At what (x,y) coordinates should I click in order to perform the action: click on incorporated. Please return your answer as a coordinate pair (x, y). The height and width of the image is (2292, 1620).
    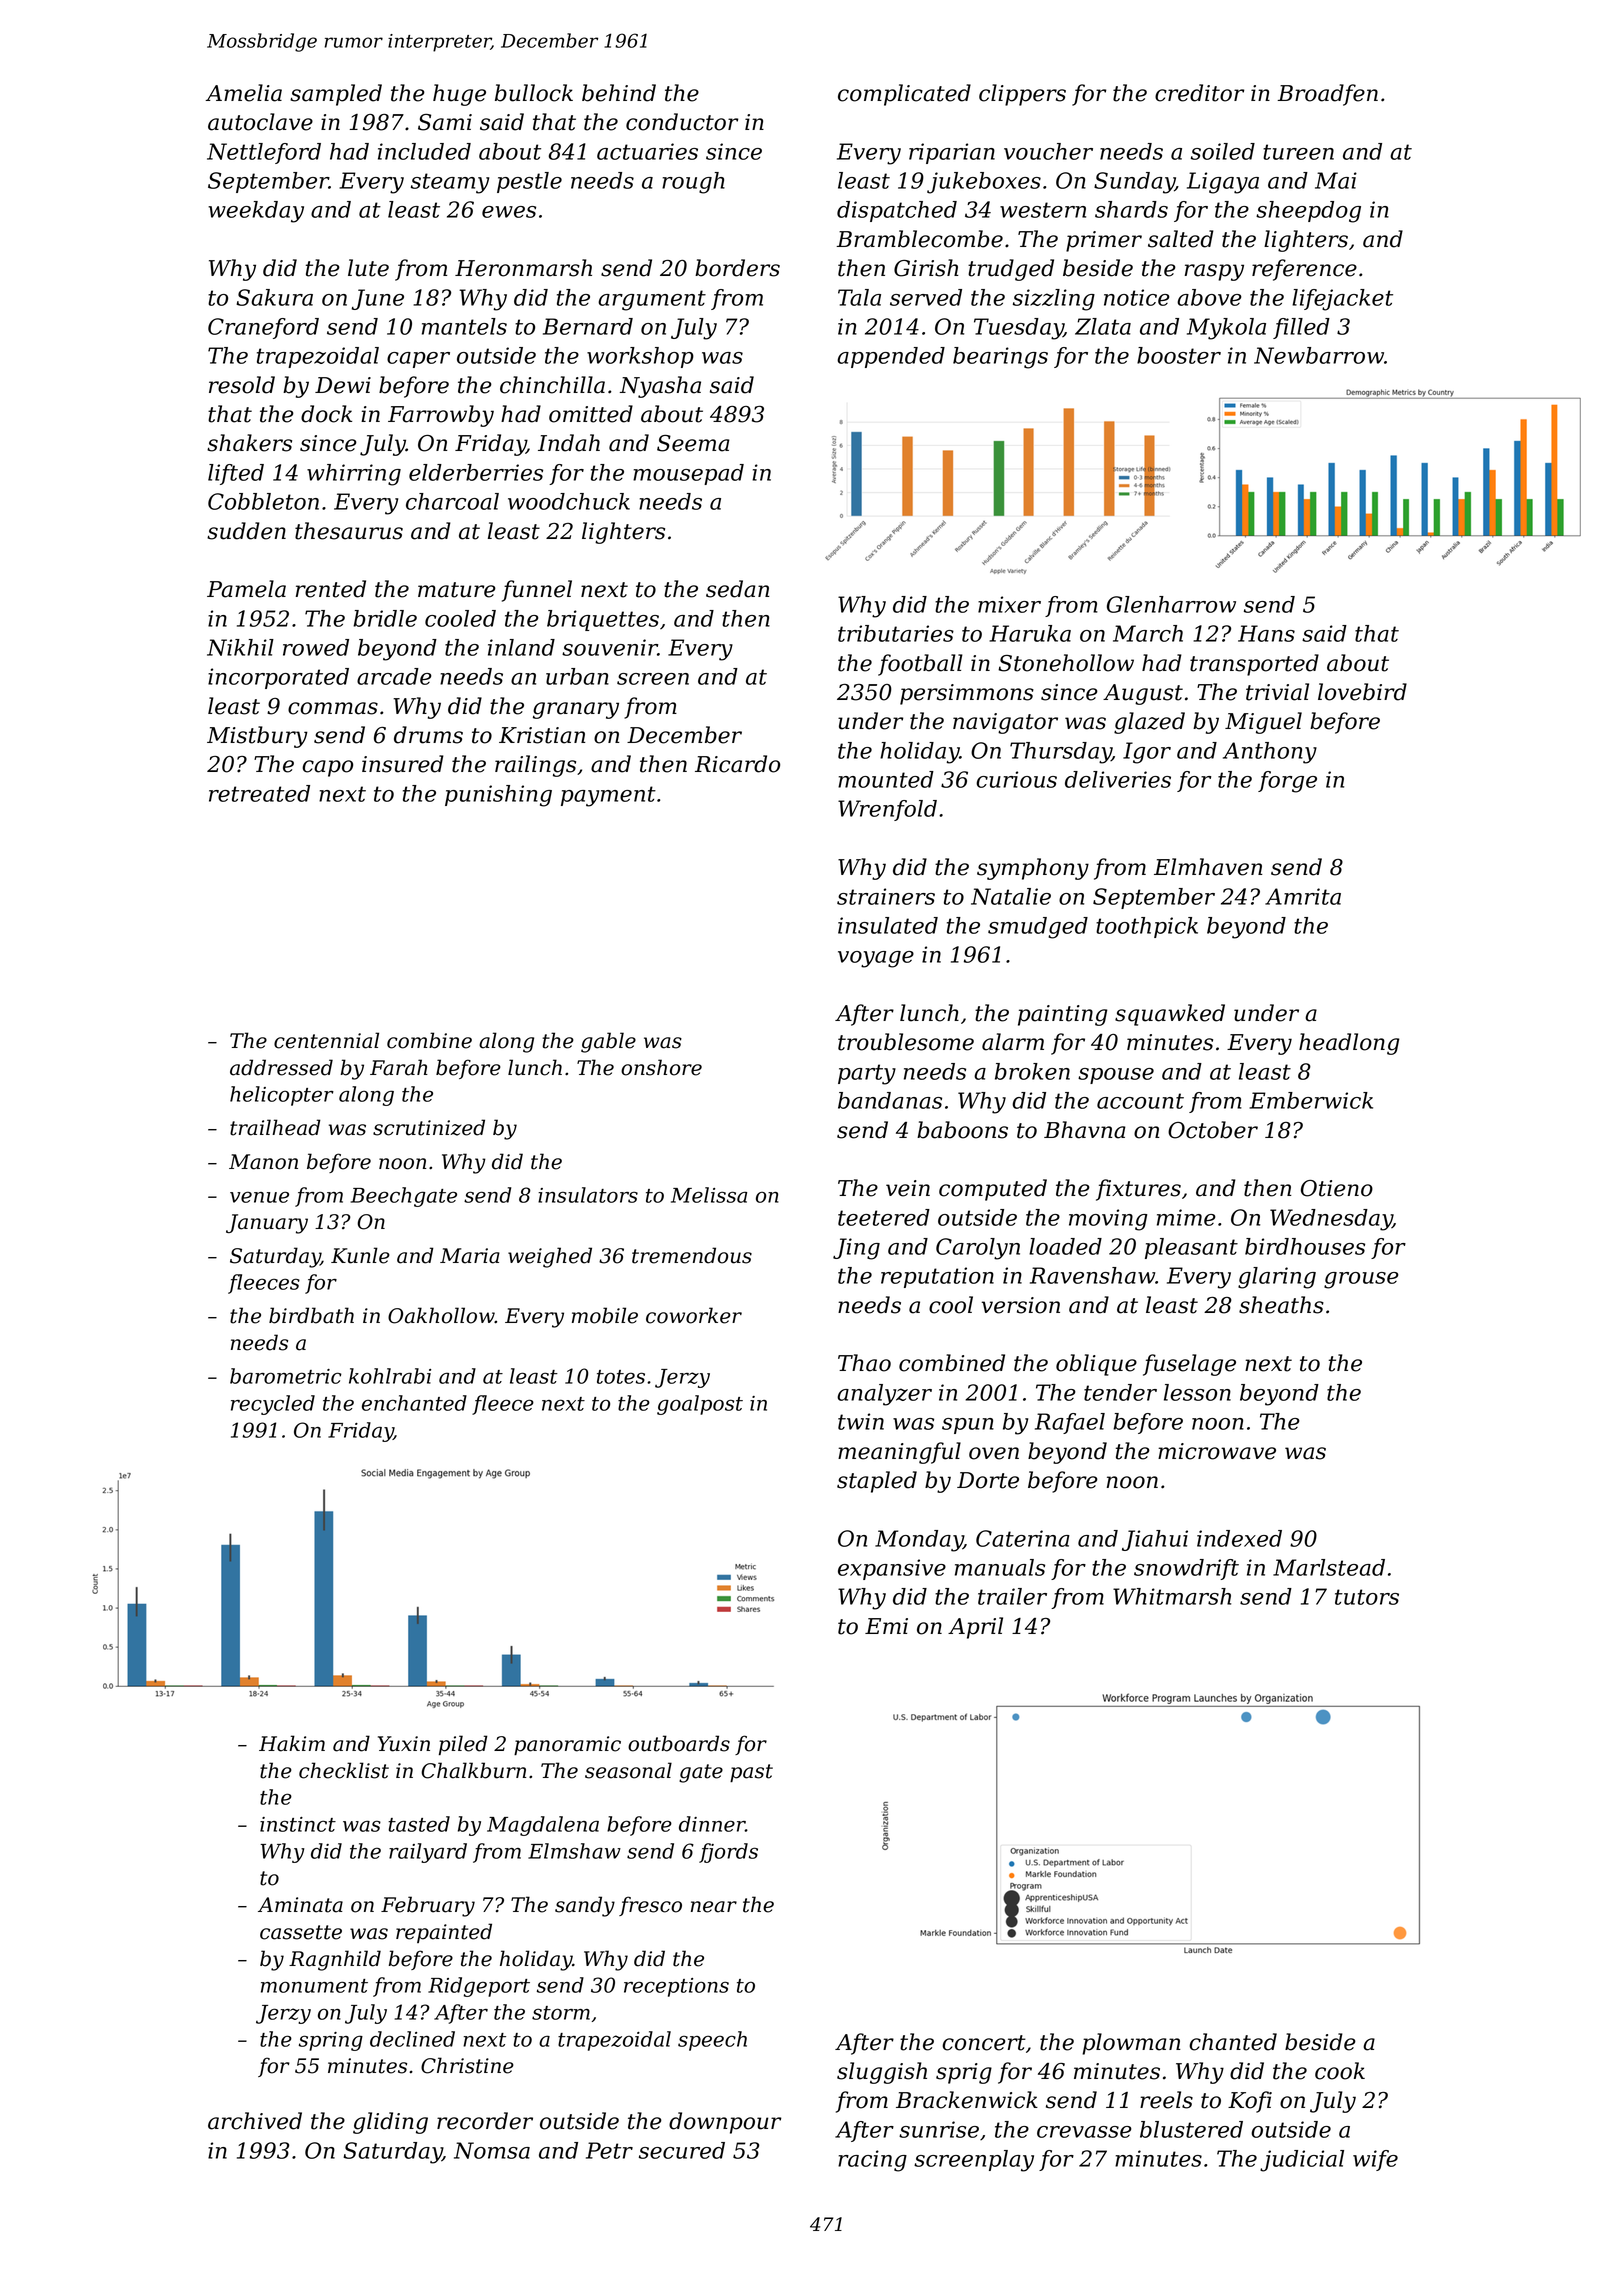
    Looking at the image, I should click on (278, 678).
